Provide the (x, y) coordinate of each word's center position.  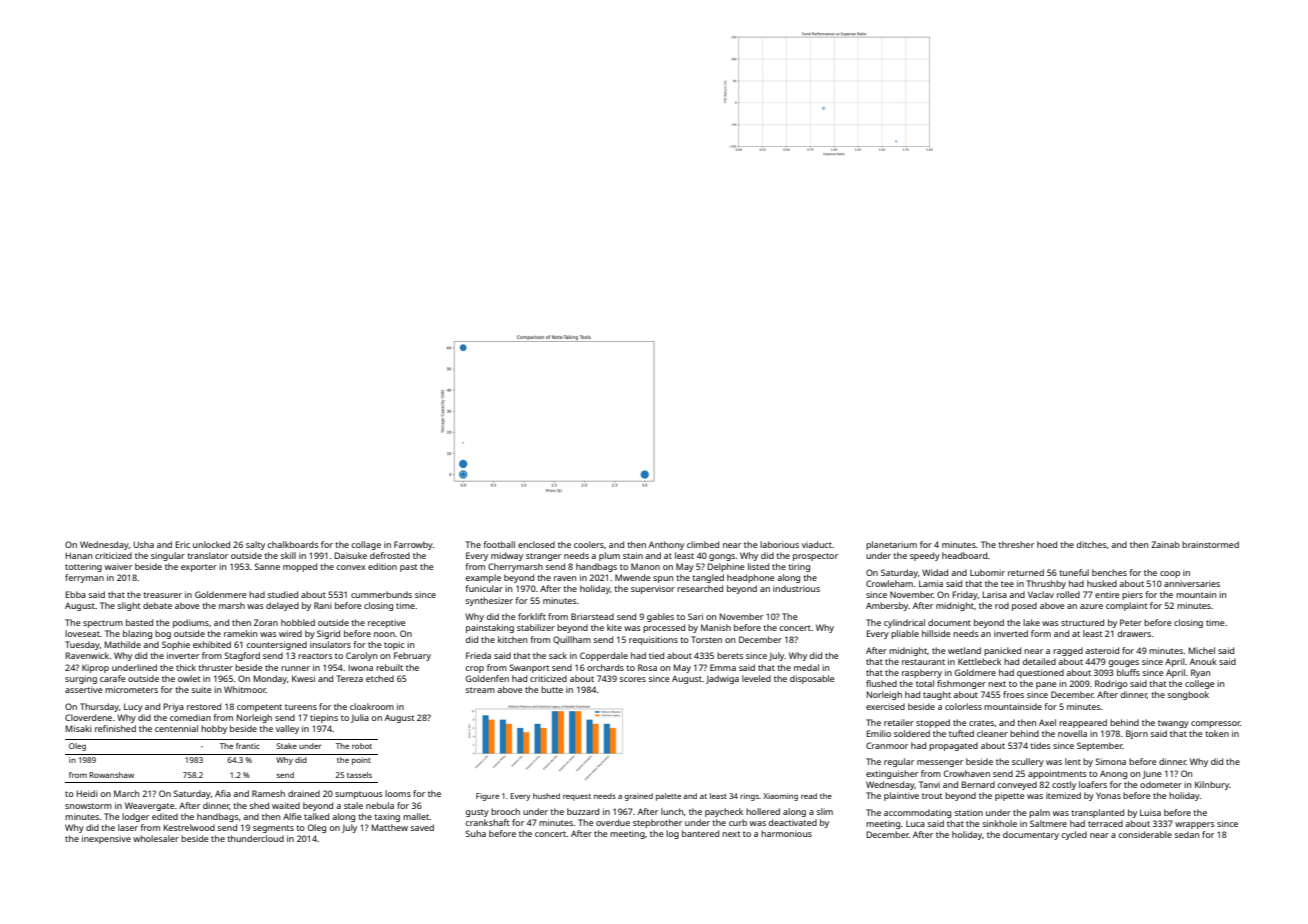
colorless (963, 706)
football (499, 544)
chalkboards (292, 544)
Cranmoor (887, 745)
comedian (190, 717)
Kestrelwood (189, 827)
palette (668, 797)
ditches (1091, 544)
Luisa (1150, 812)
